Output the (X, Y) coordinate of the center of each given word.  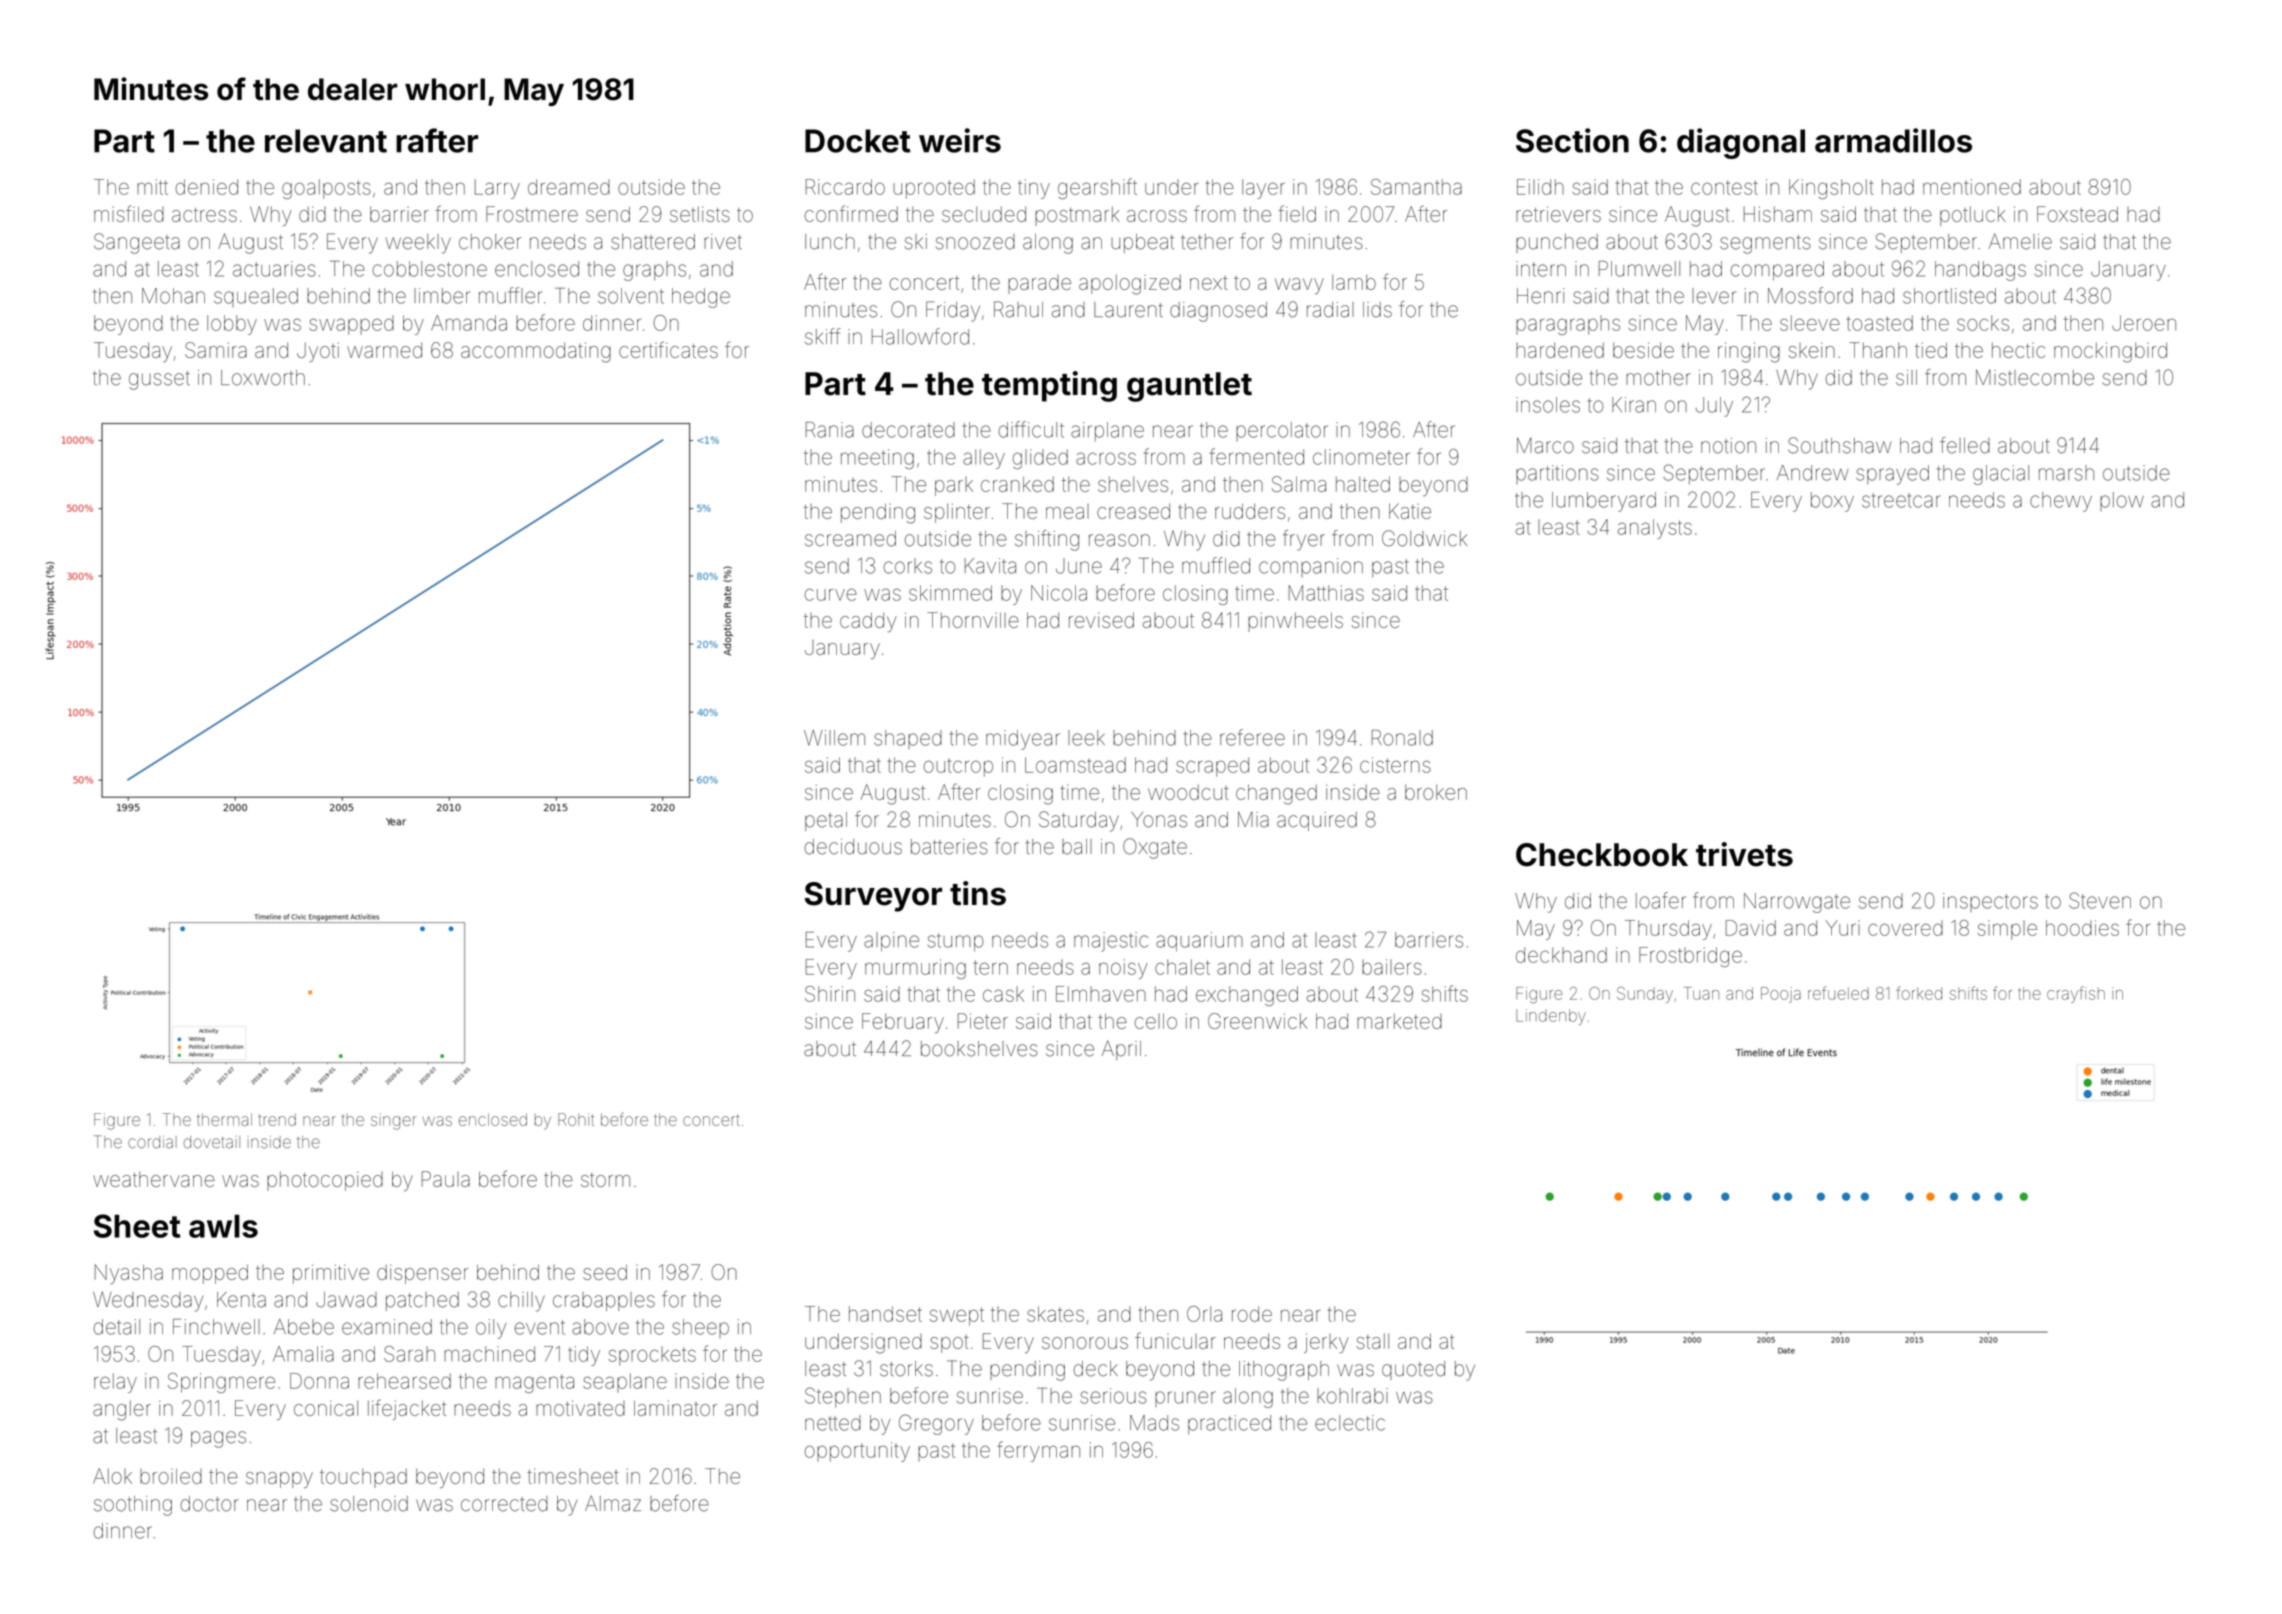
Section (1572, 140)
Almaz (613, 1504)
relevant (326, 141)
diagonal (1741, 143)
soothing (133, 1506)
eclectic (1350, 1423)
